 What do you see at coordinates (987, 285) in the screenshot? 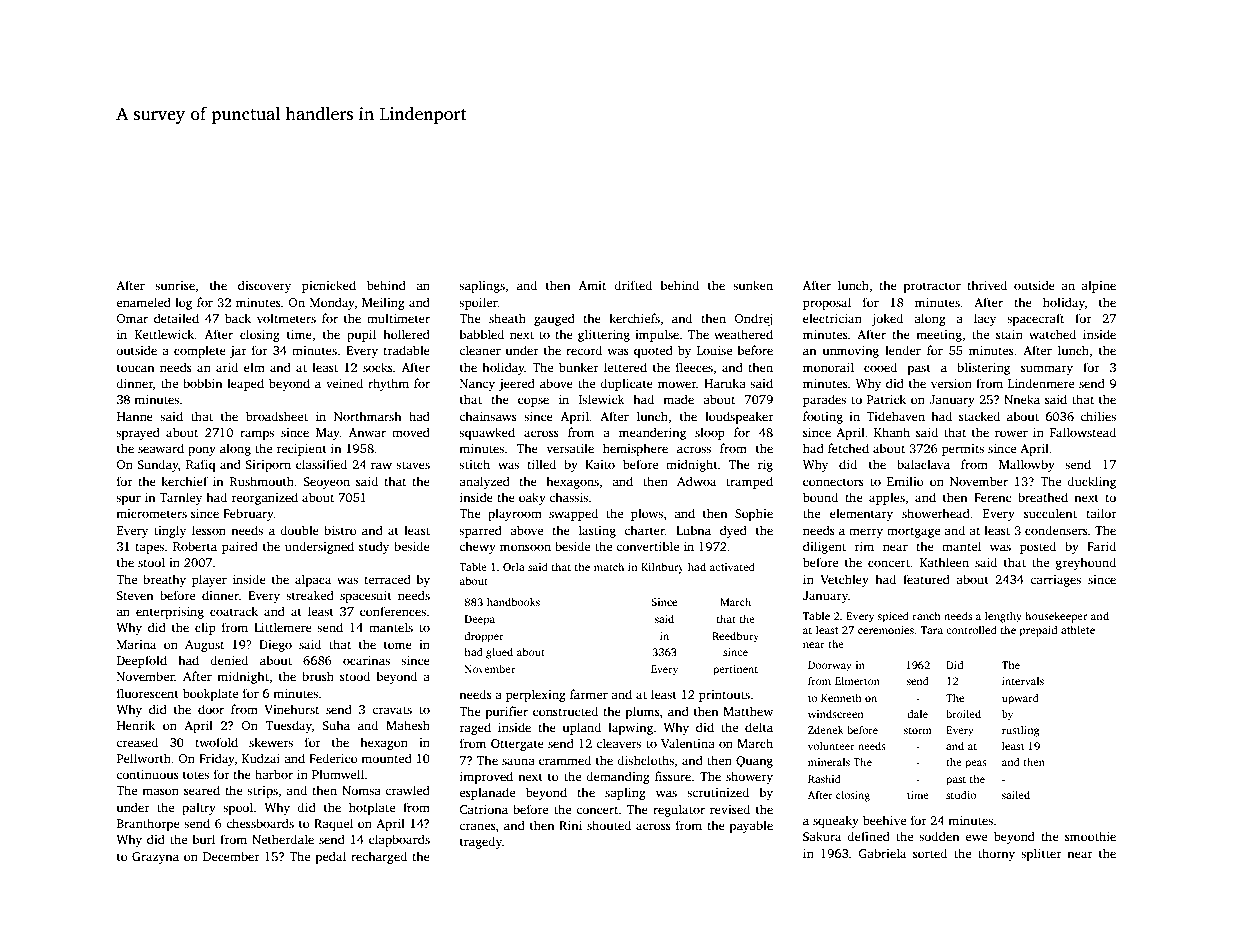
I see `thrived` at bounding box center [987, 285].
